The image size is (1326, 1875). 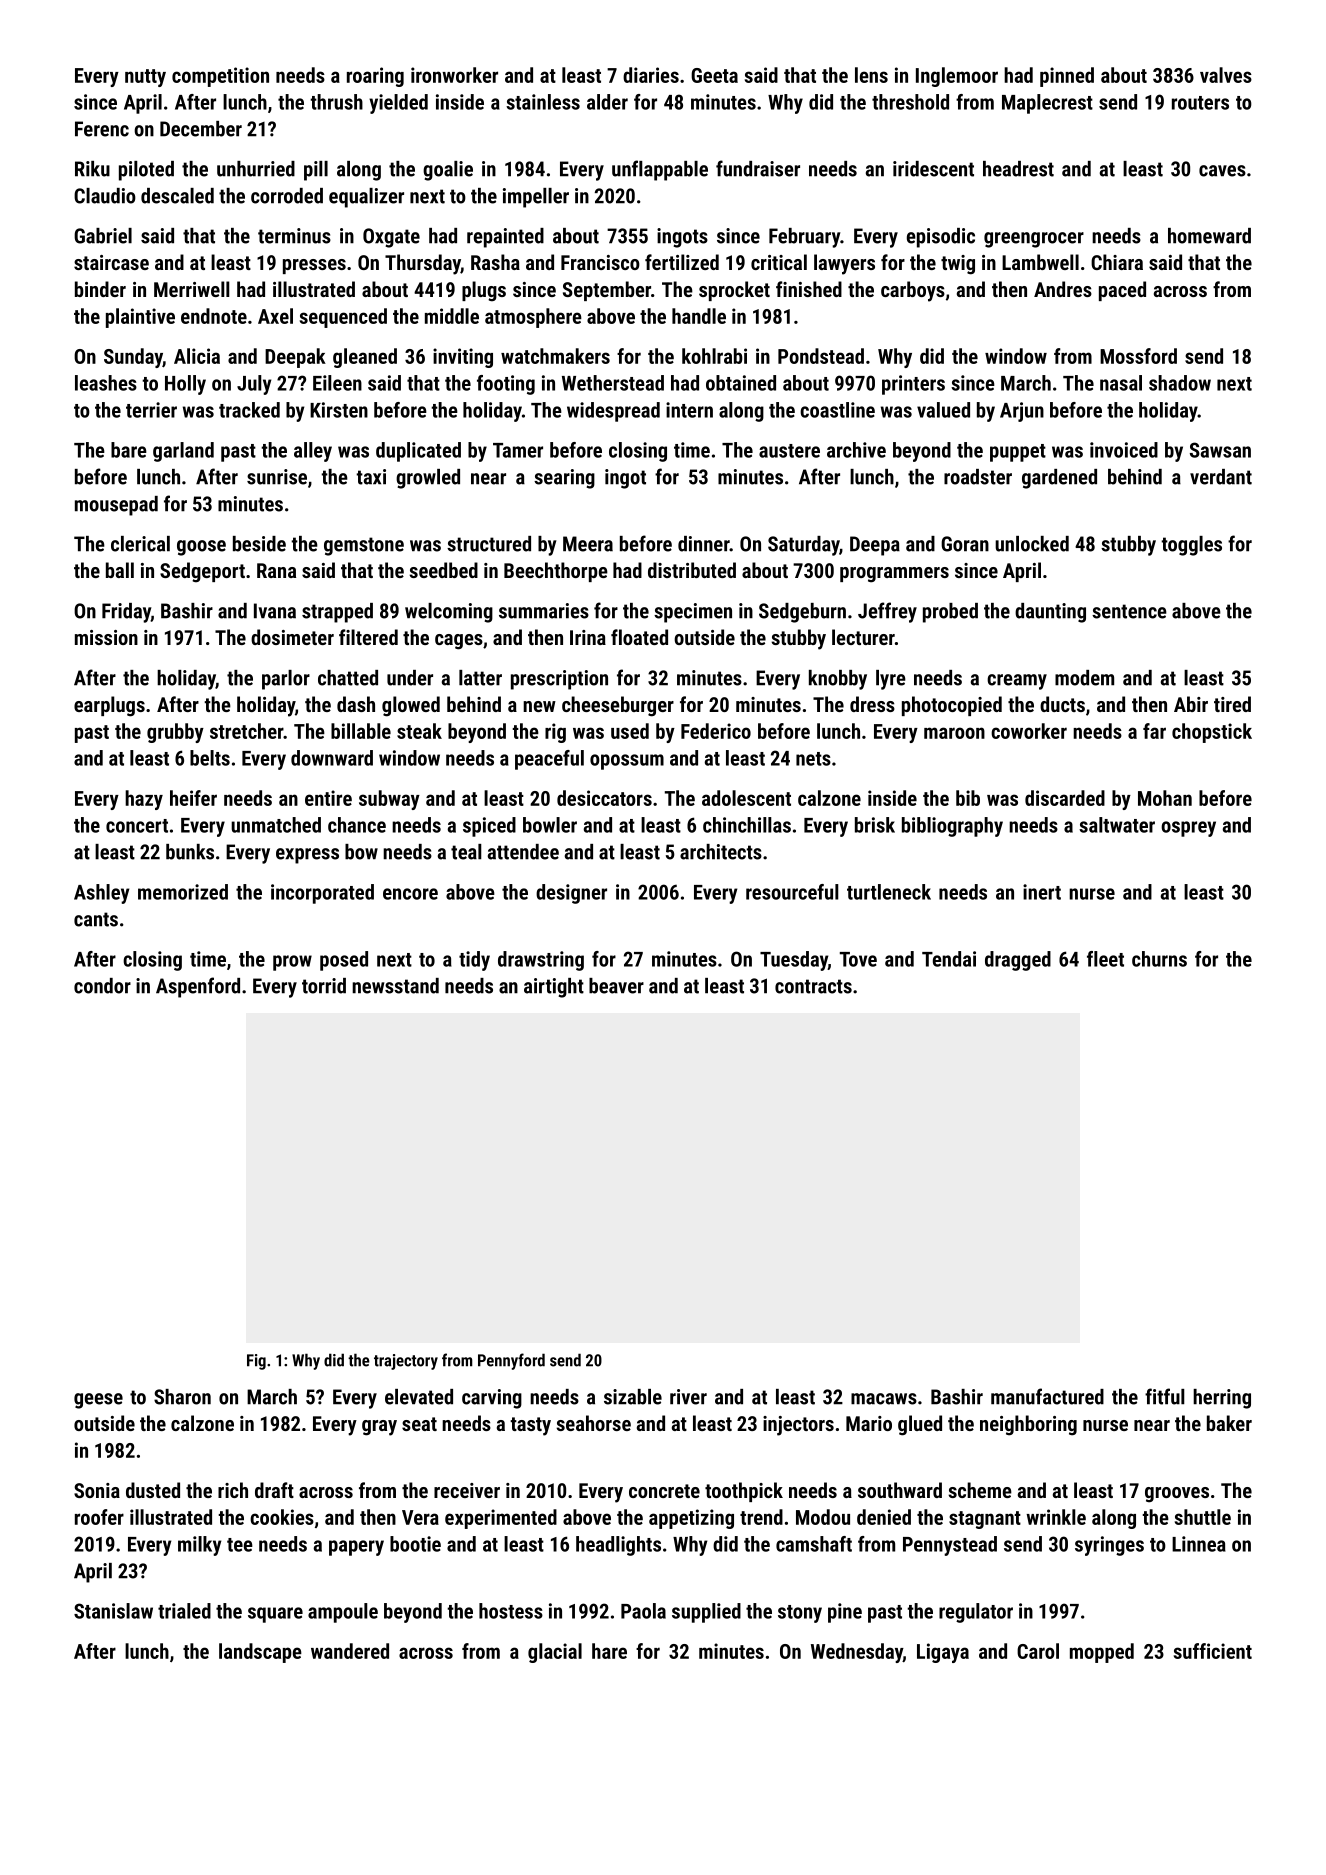 I want to click on landscape, so click(x=260, y=1653).
